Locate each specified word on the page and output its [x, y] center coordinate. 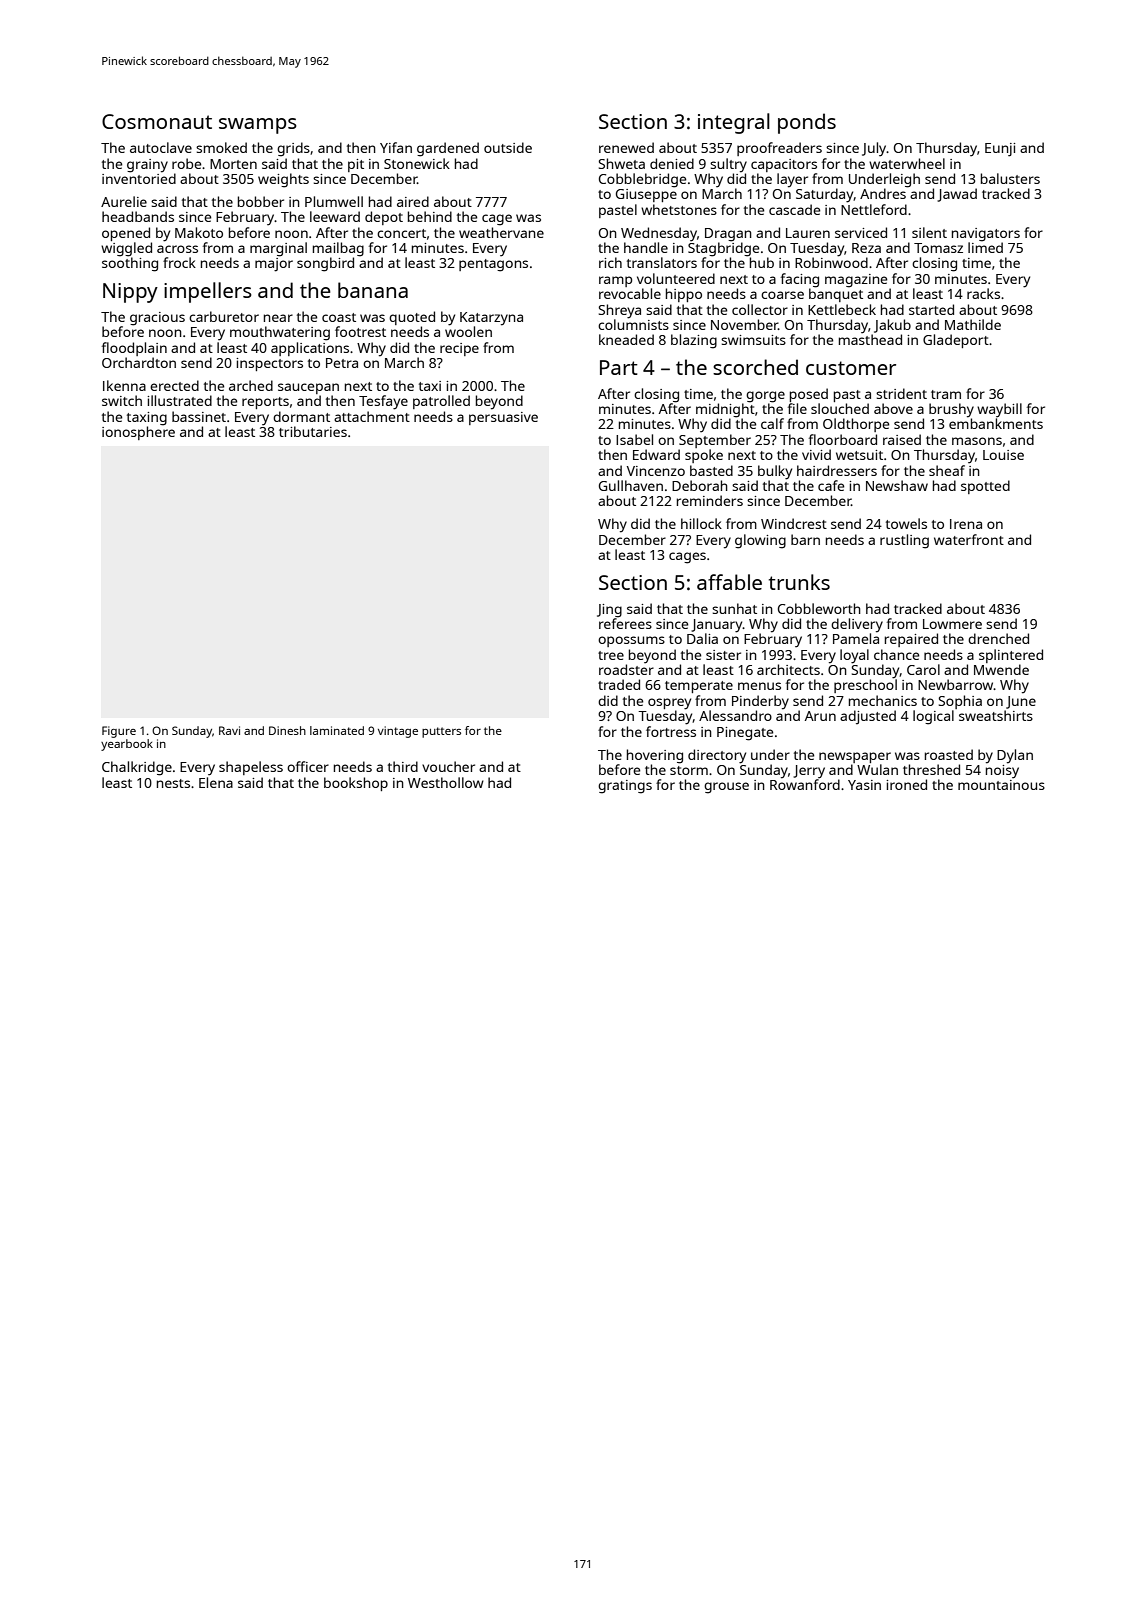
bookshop [356, 784]
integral [734, 123]
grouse [726, 788]
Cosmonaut [157, 121]
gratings [625, 787]
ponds [807, 123]
